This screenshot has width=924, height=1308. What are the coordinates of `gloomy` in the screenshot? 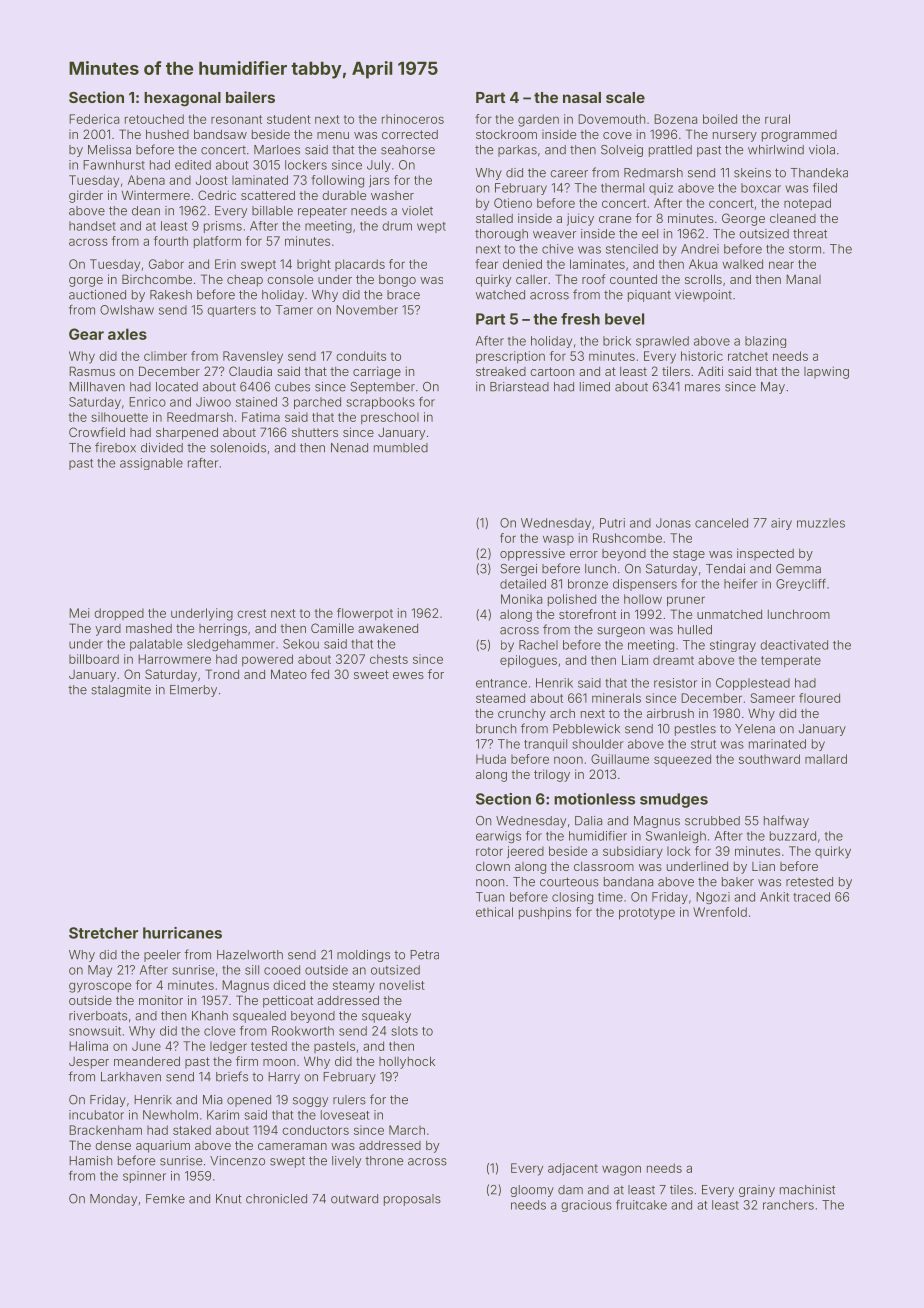 It's located at (532, 1191).
